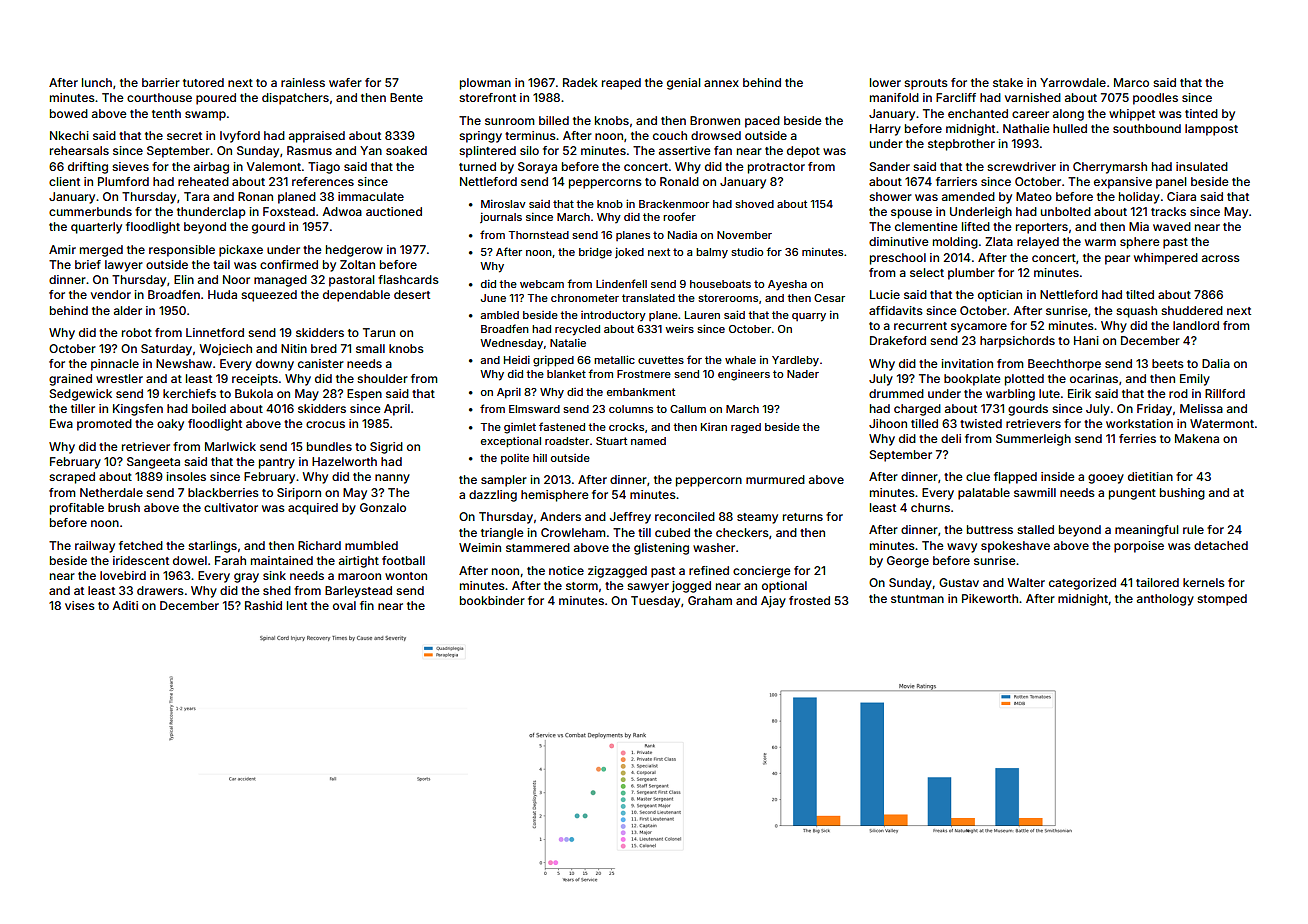 The height and width of the screenshot is (924, 1308). Describe the element at coordinates (803, 374) in the screenshot. I see `Nader` at that location.
